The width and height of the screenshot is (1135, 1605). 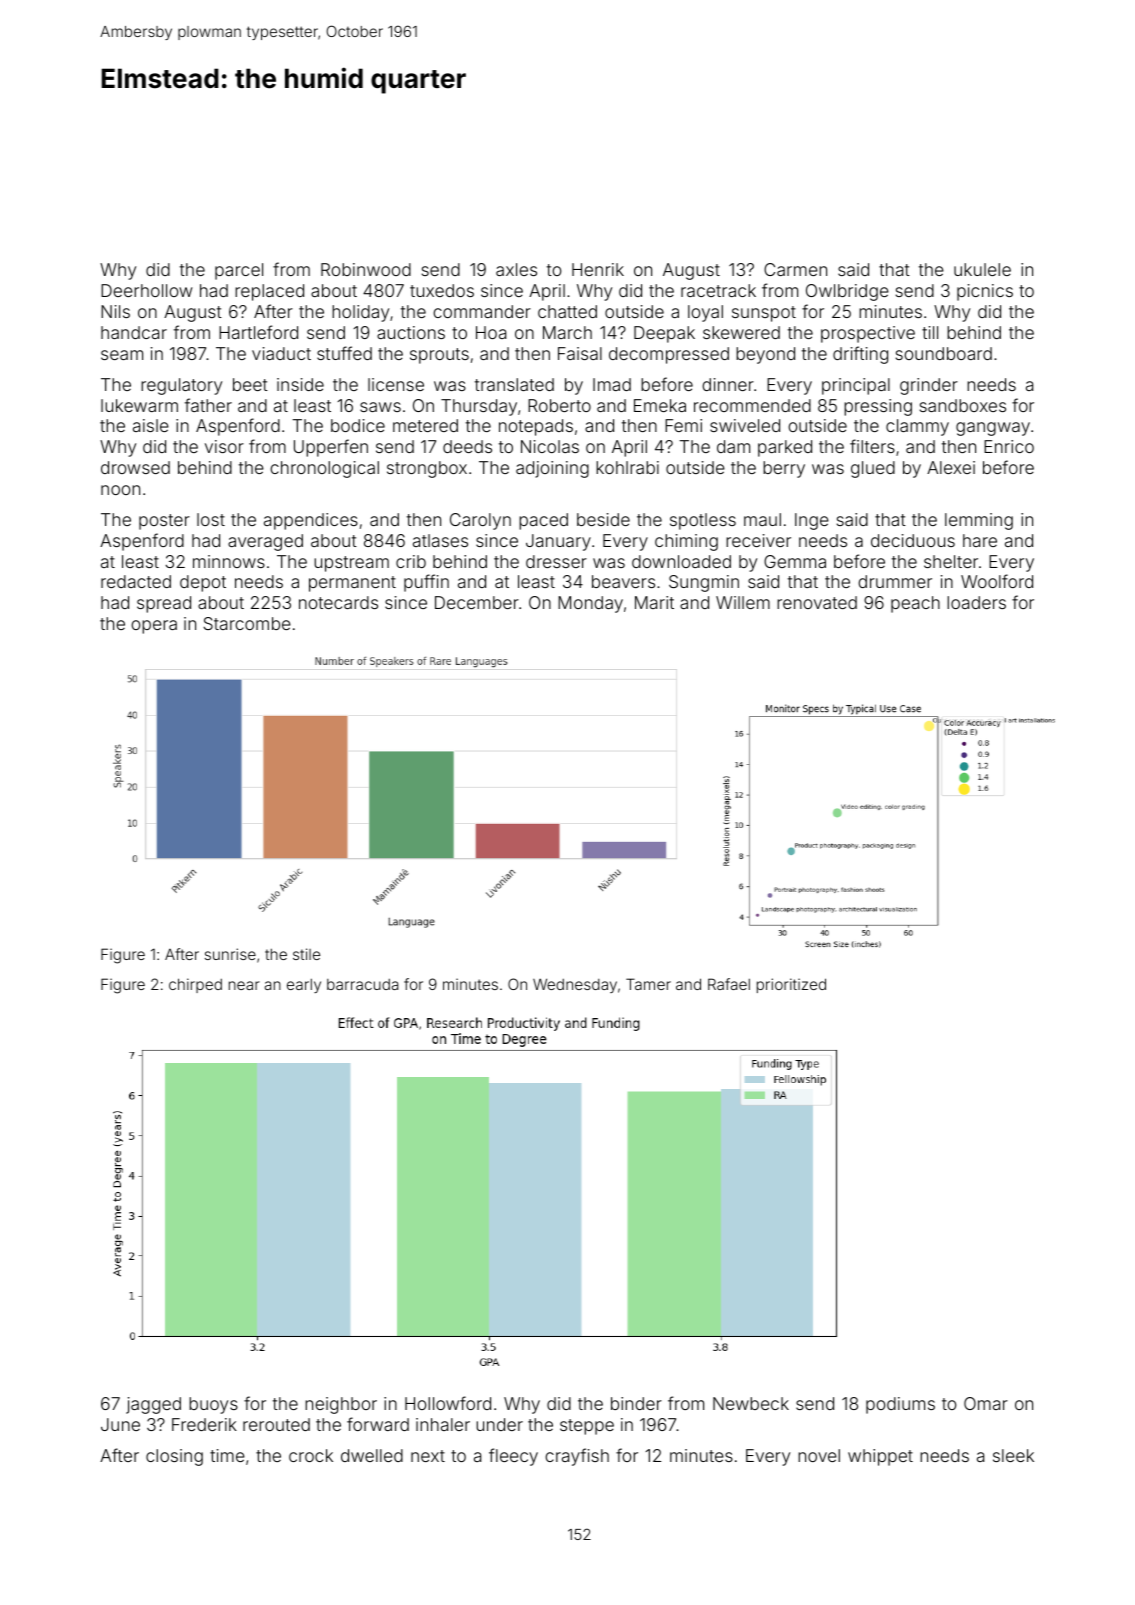 I want to click on crayfish, so click(x=577, y=1457).
